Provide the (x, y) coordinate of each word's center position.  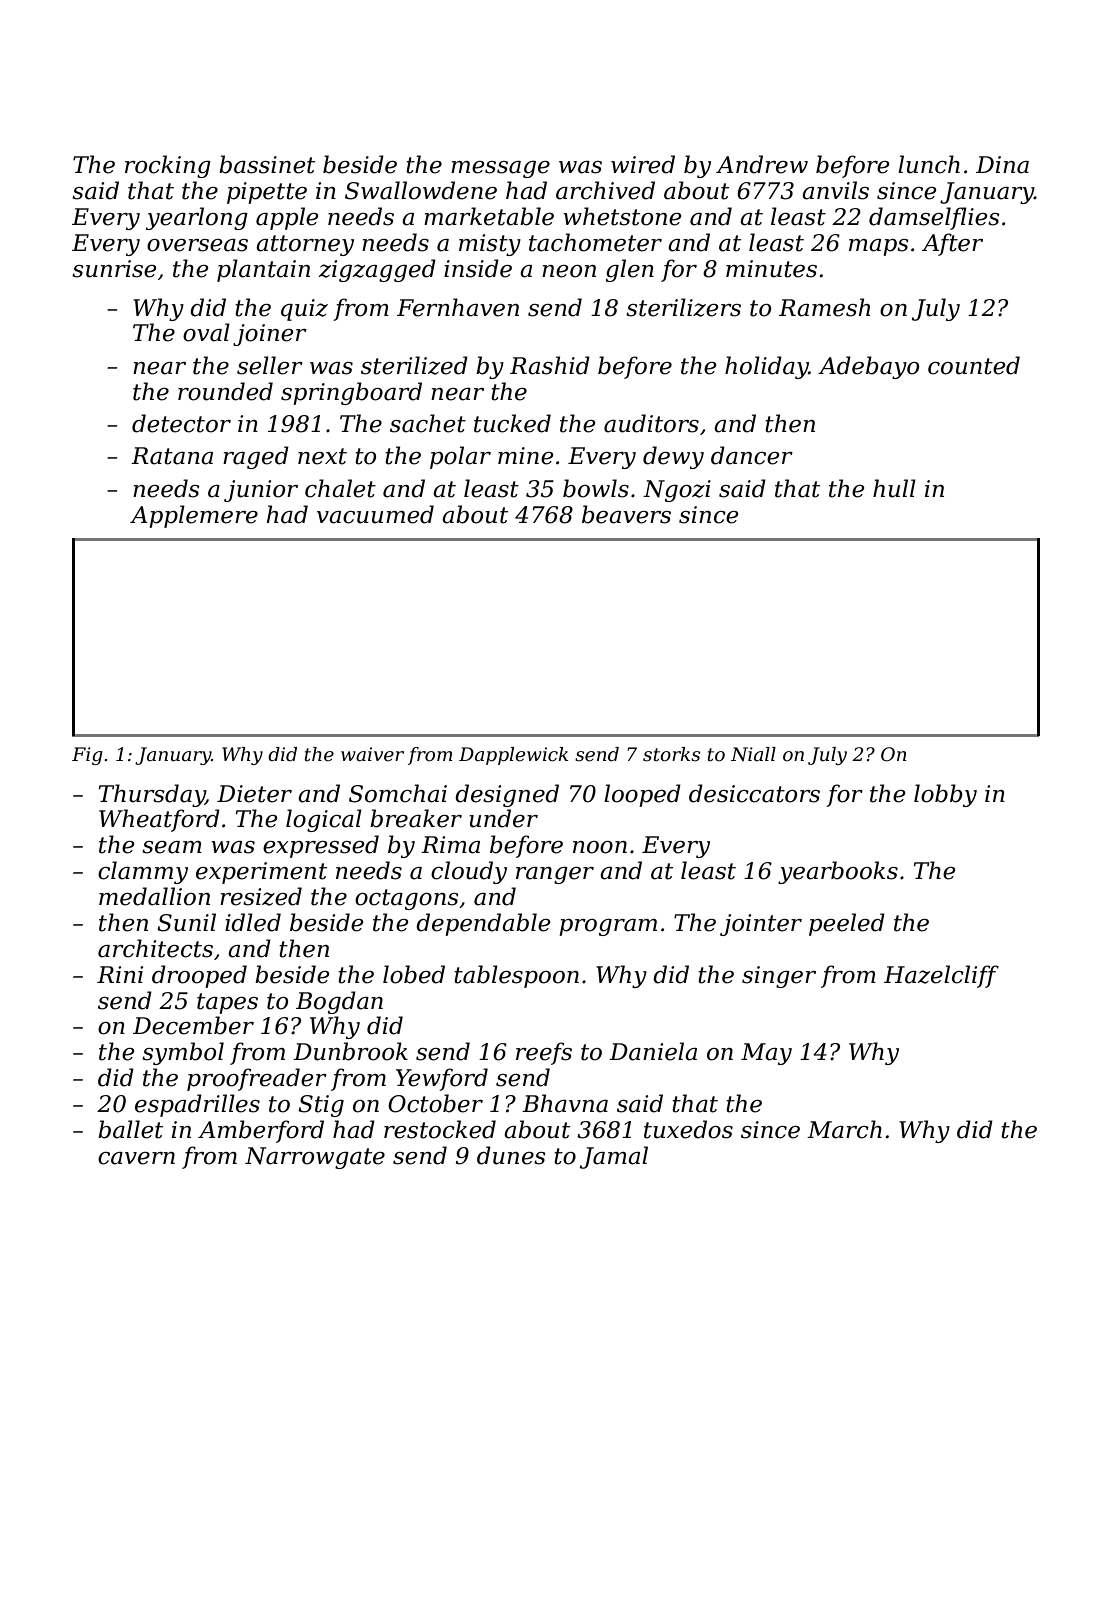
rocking (168, 166)
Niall (753, 754)
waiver (372, 754)
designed (507, 795)
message (500, 169)
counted (974, 365)
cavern (136, 1158)
